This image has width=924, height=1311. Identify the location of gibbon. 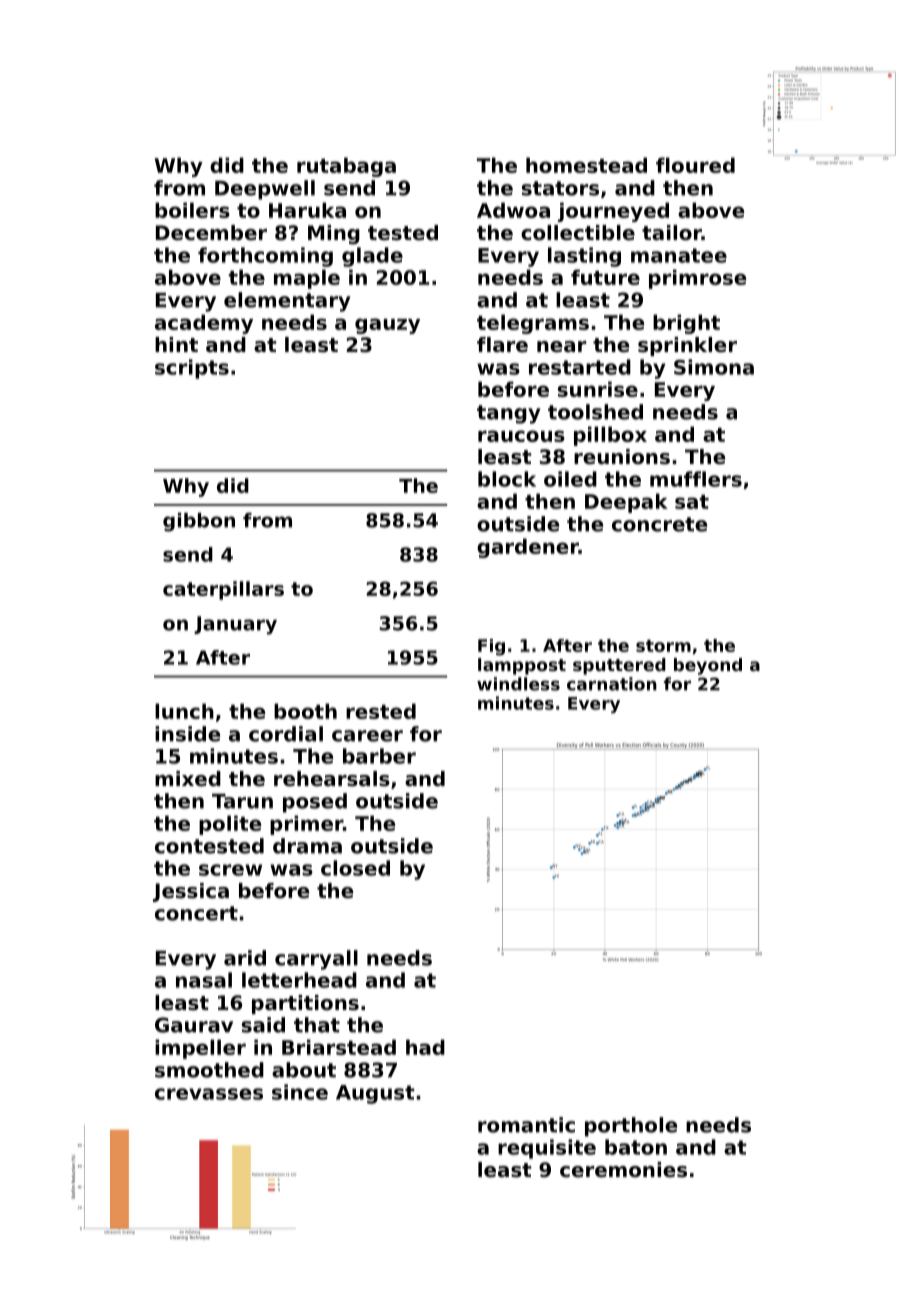
(199, 522).
